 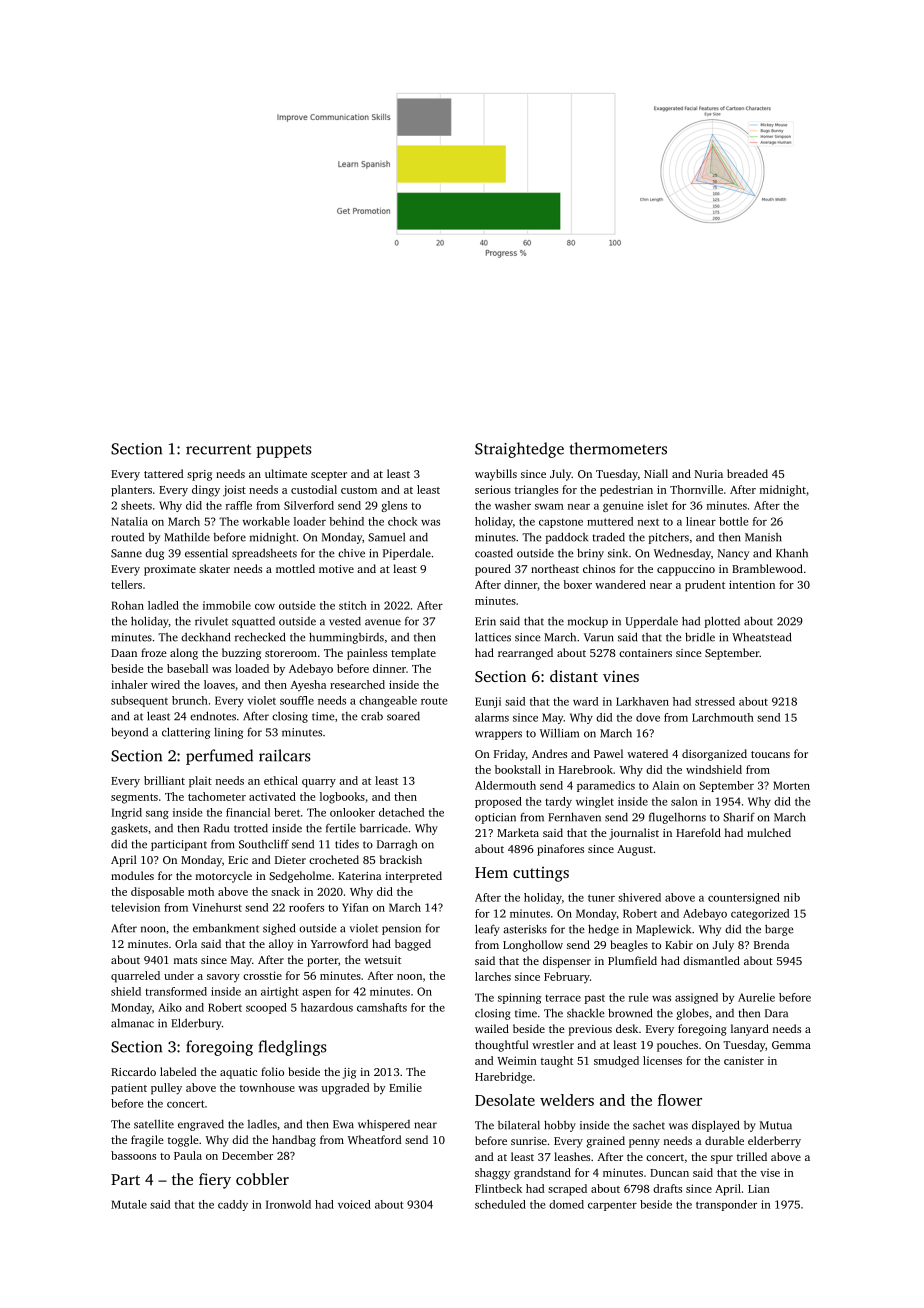 I want to click on planters, so click(x=131, y=491).
